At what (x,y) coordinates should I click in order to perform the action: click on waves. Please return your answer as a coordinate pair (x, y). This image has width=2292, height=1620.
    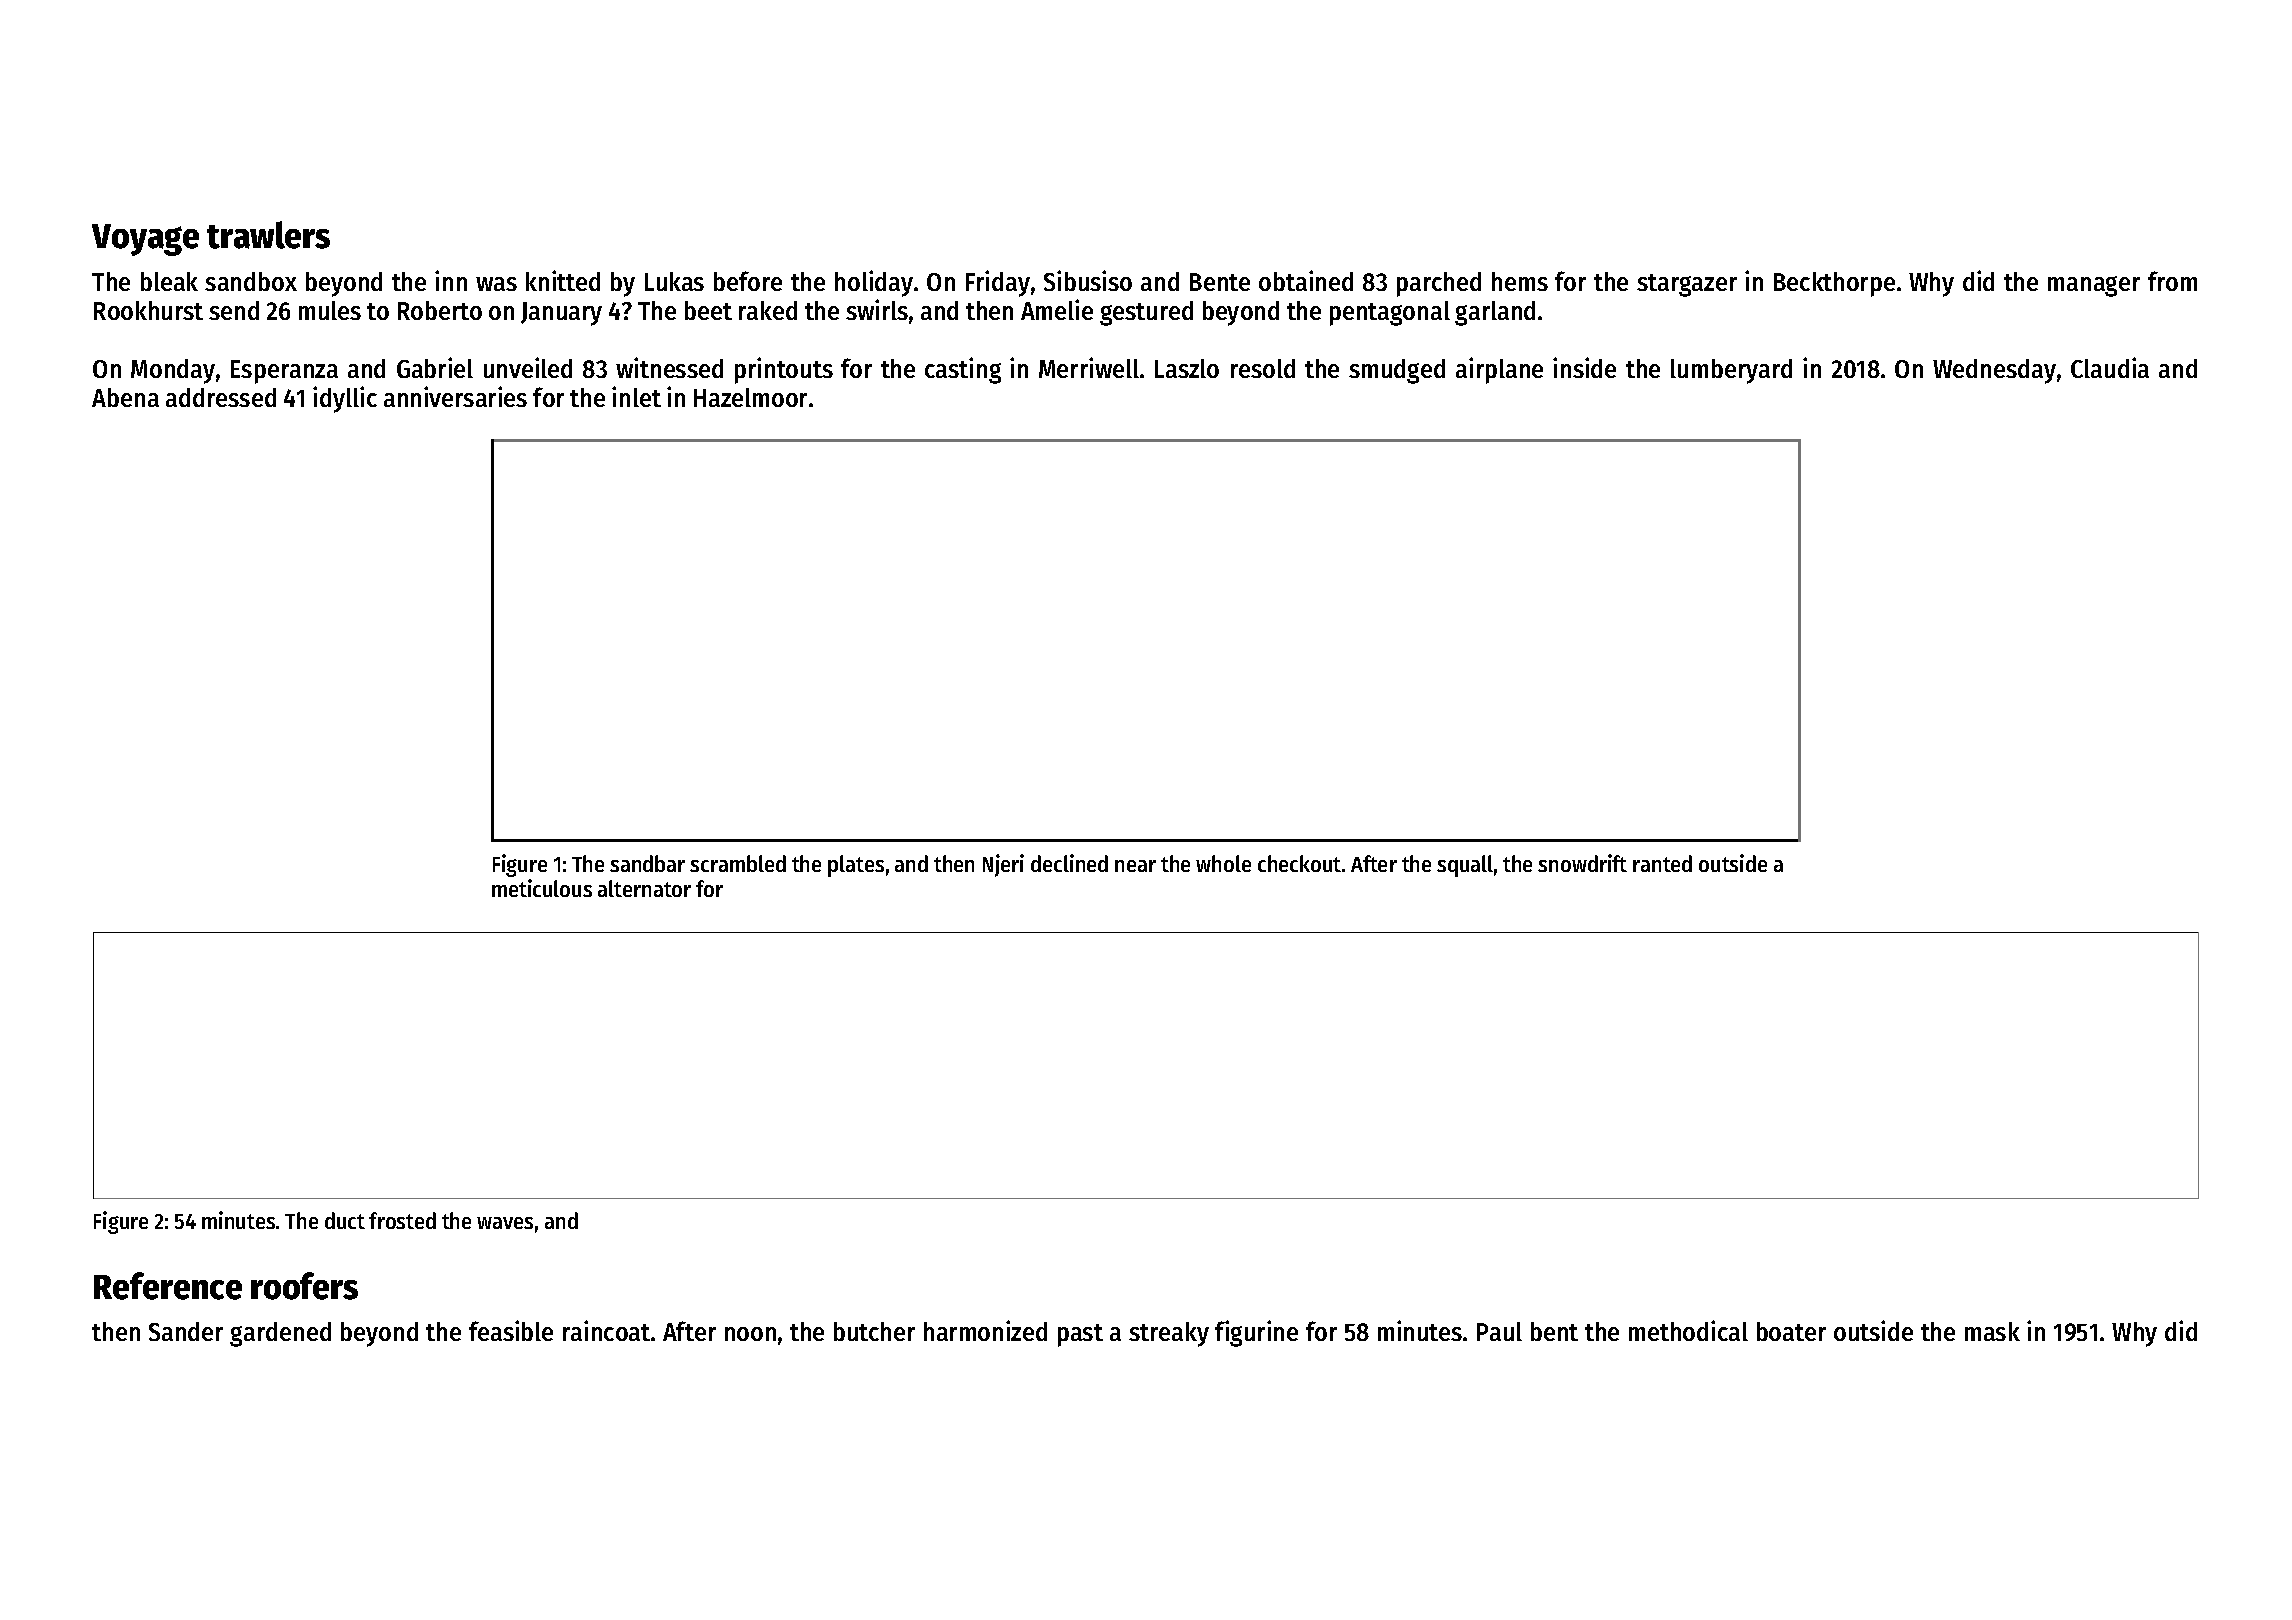
    Looking at the image, I should click on (505, 1223).
